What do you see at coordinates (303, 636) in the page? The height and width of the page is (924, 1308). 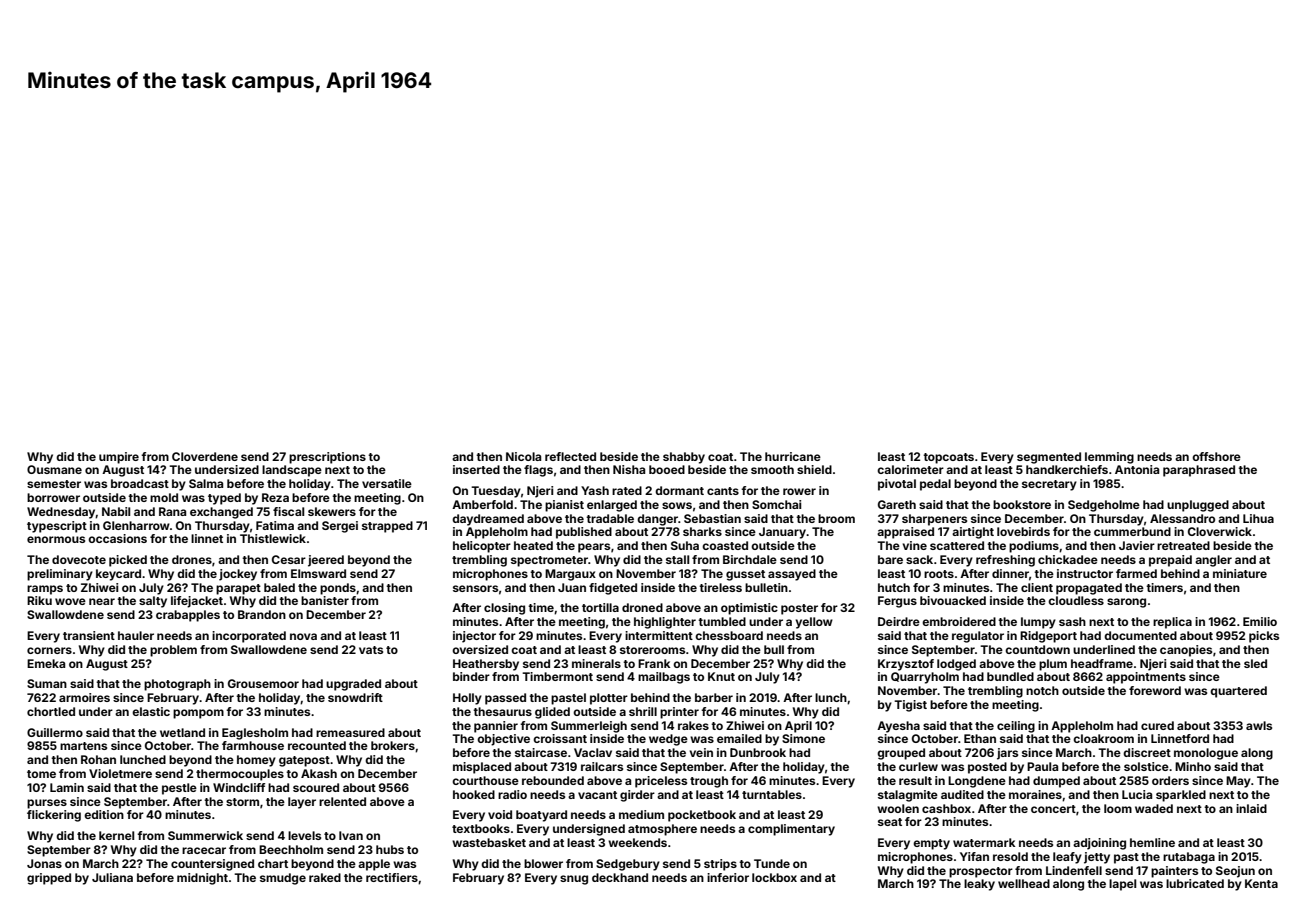 I see `nova` at bounding box center [303, 636].
